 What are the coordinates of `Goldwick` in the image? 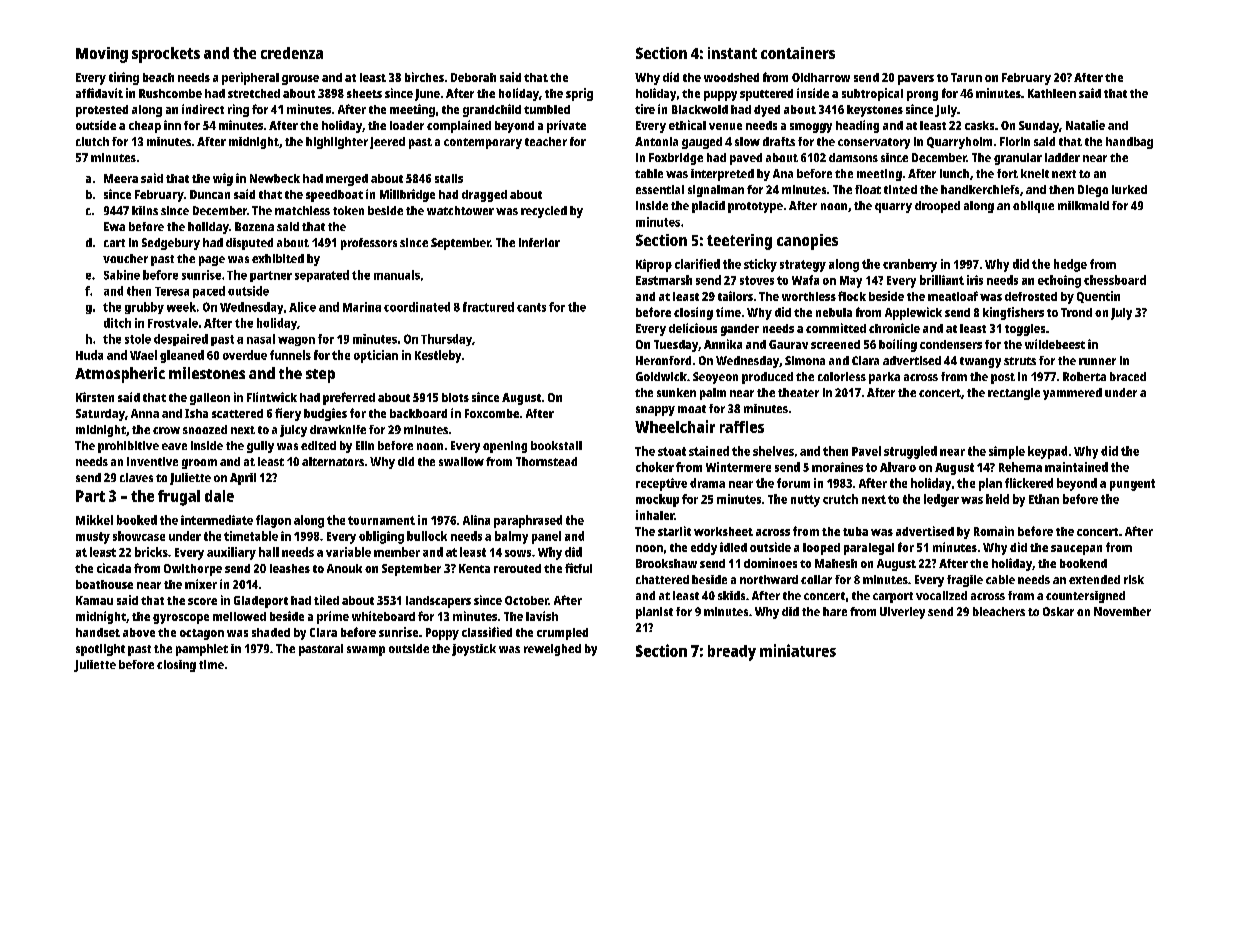 It's located at (661, 376).
